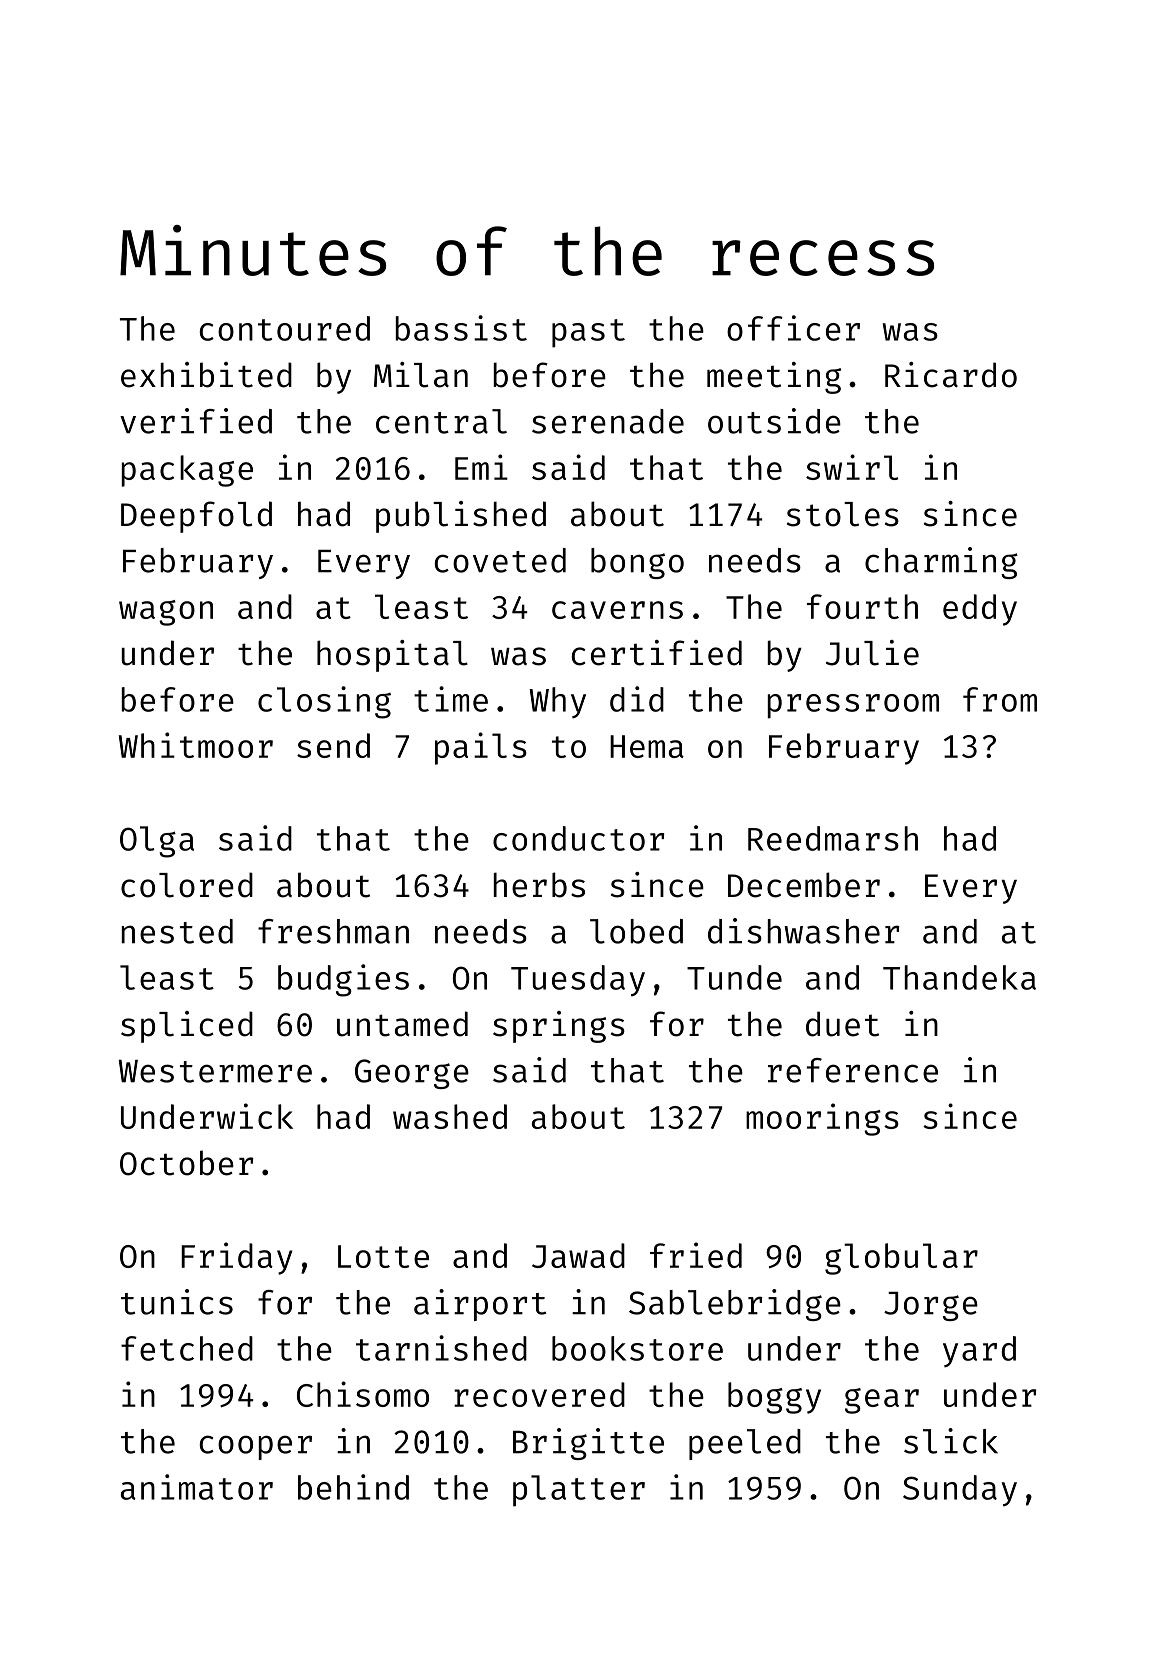 The height and width of the image is (1654, 1165). I want to click on slick, so click(951, 1441).
